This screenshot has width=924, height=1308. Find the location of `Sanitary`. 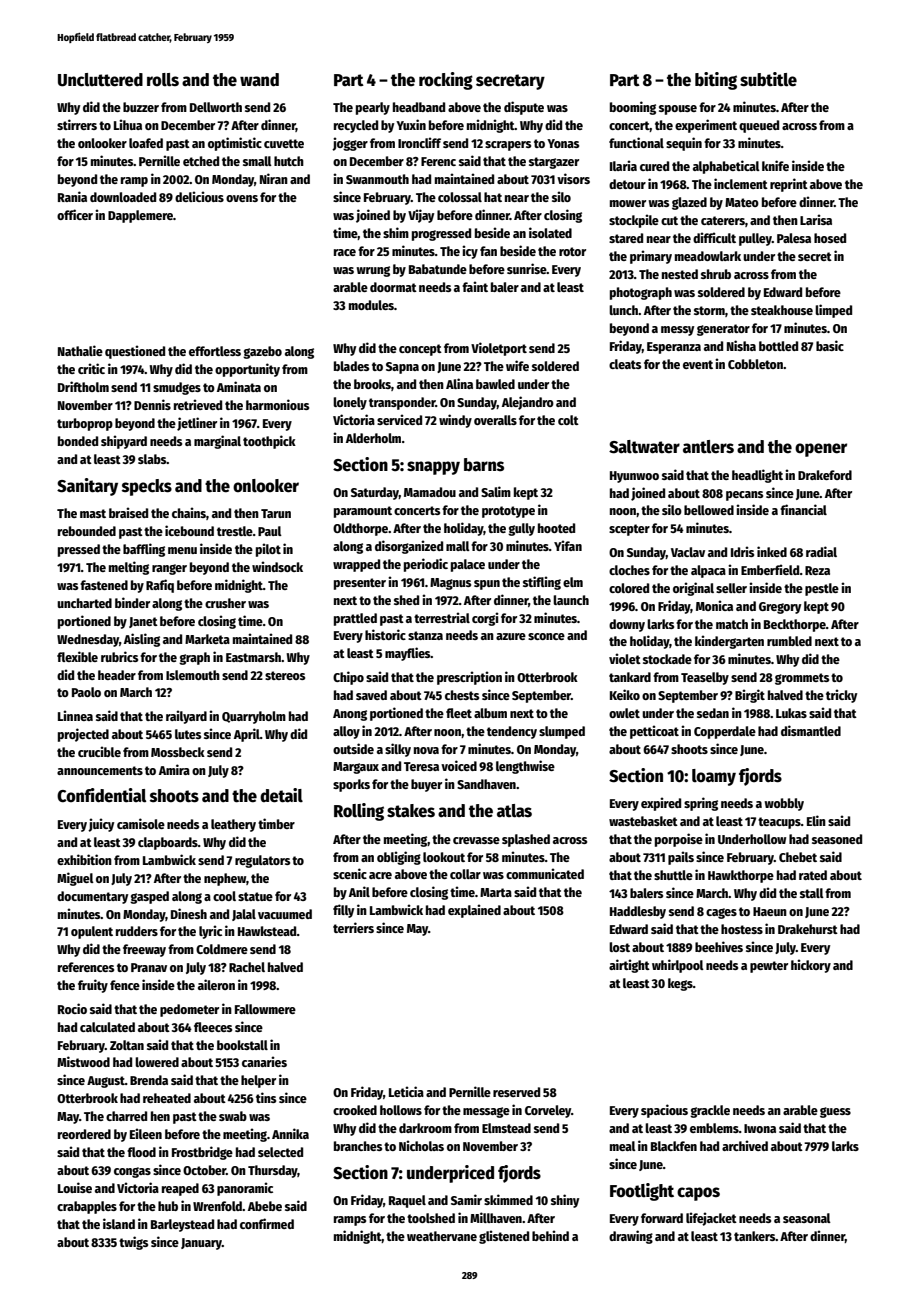

Sanitary is located at coordinates (87, 487).
